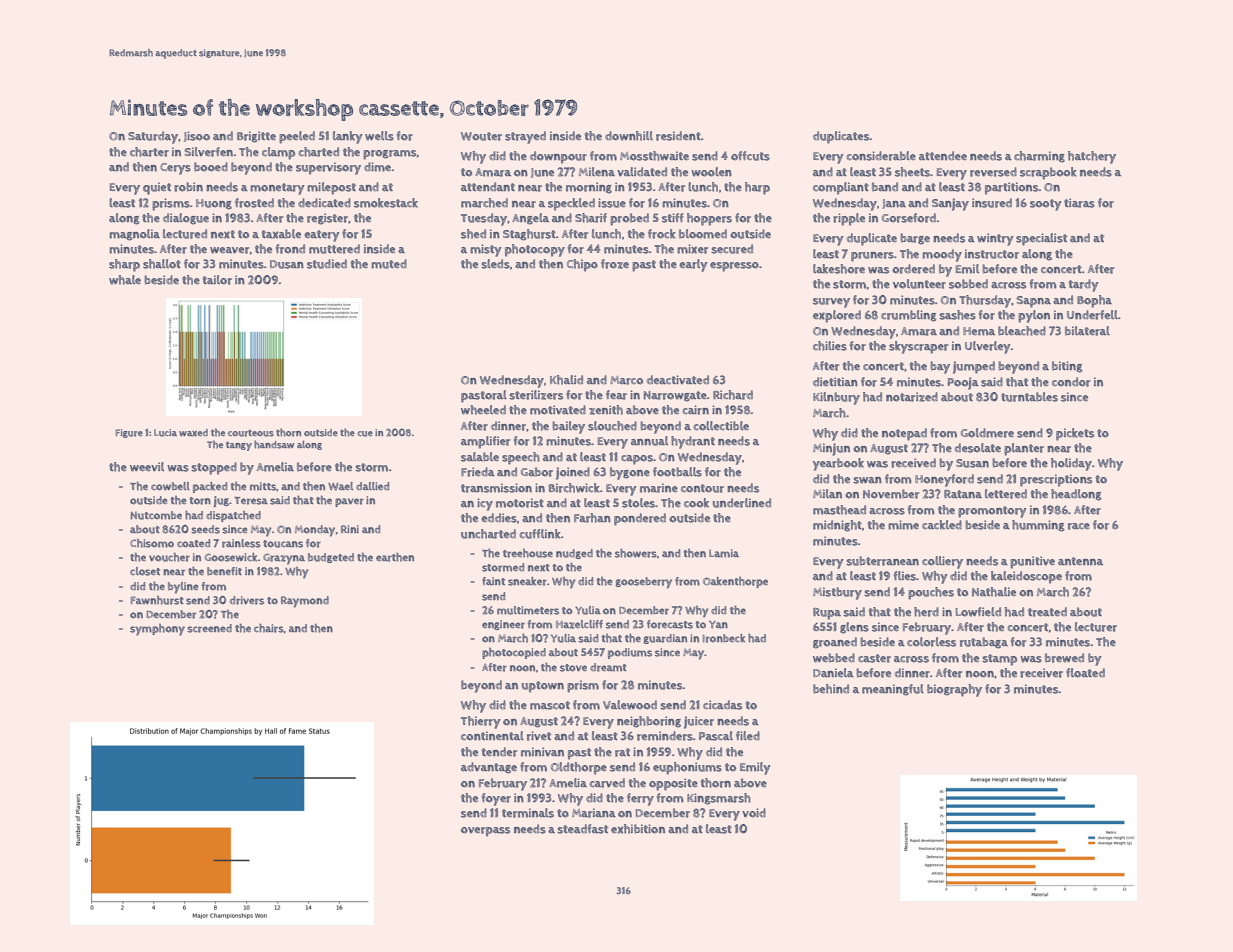 This screenshot has width=1233, height=952. Describe the element at coordinates (1032, 562) in the screenshot. I see `punitive` at that location.
